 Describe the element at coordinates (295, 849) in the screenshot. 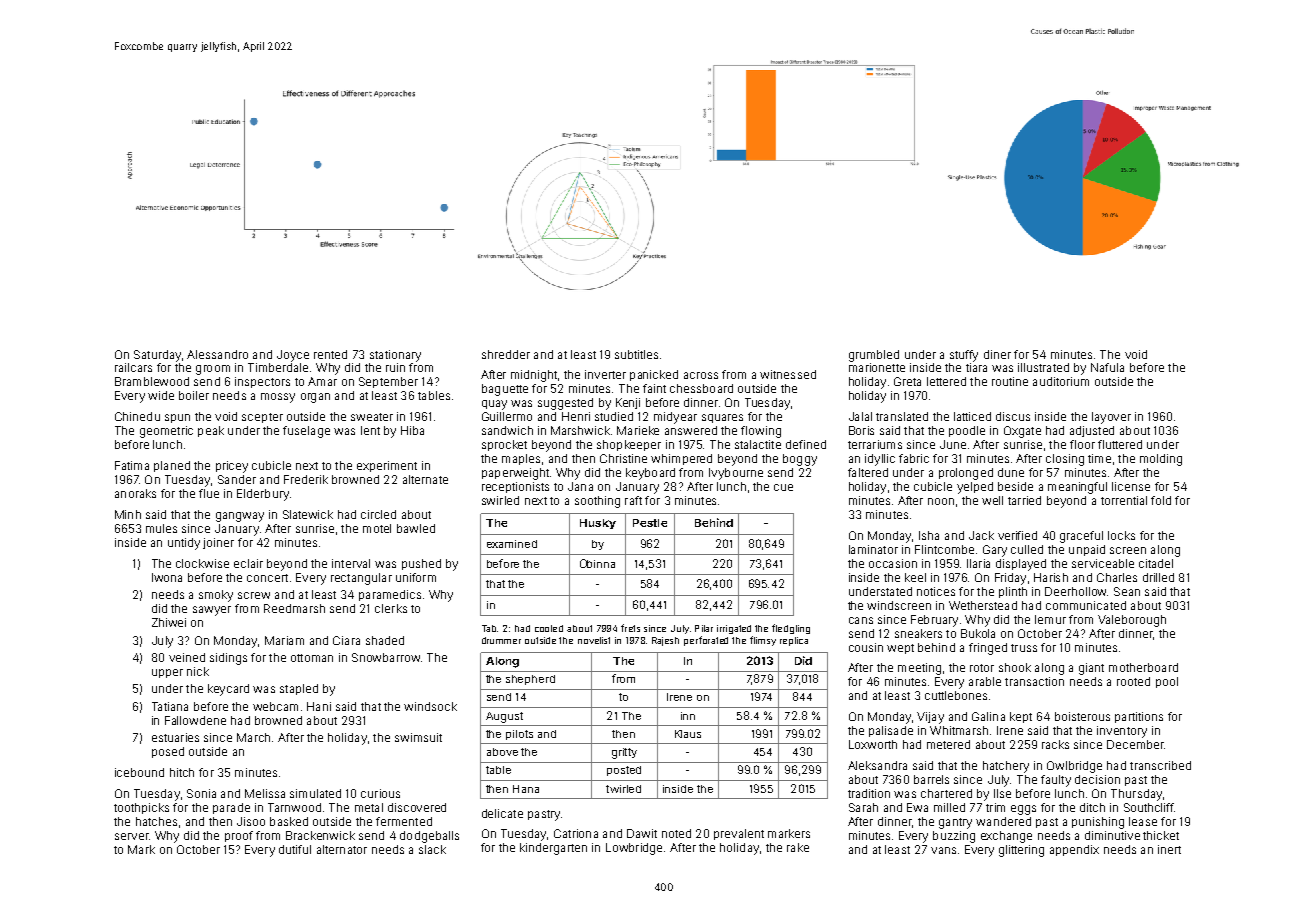

I see `dutiful` at that location.
